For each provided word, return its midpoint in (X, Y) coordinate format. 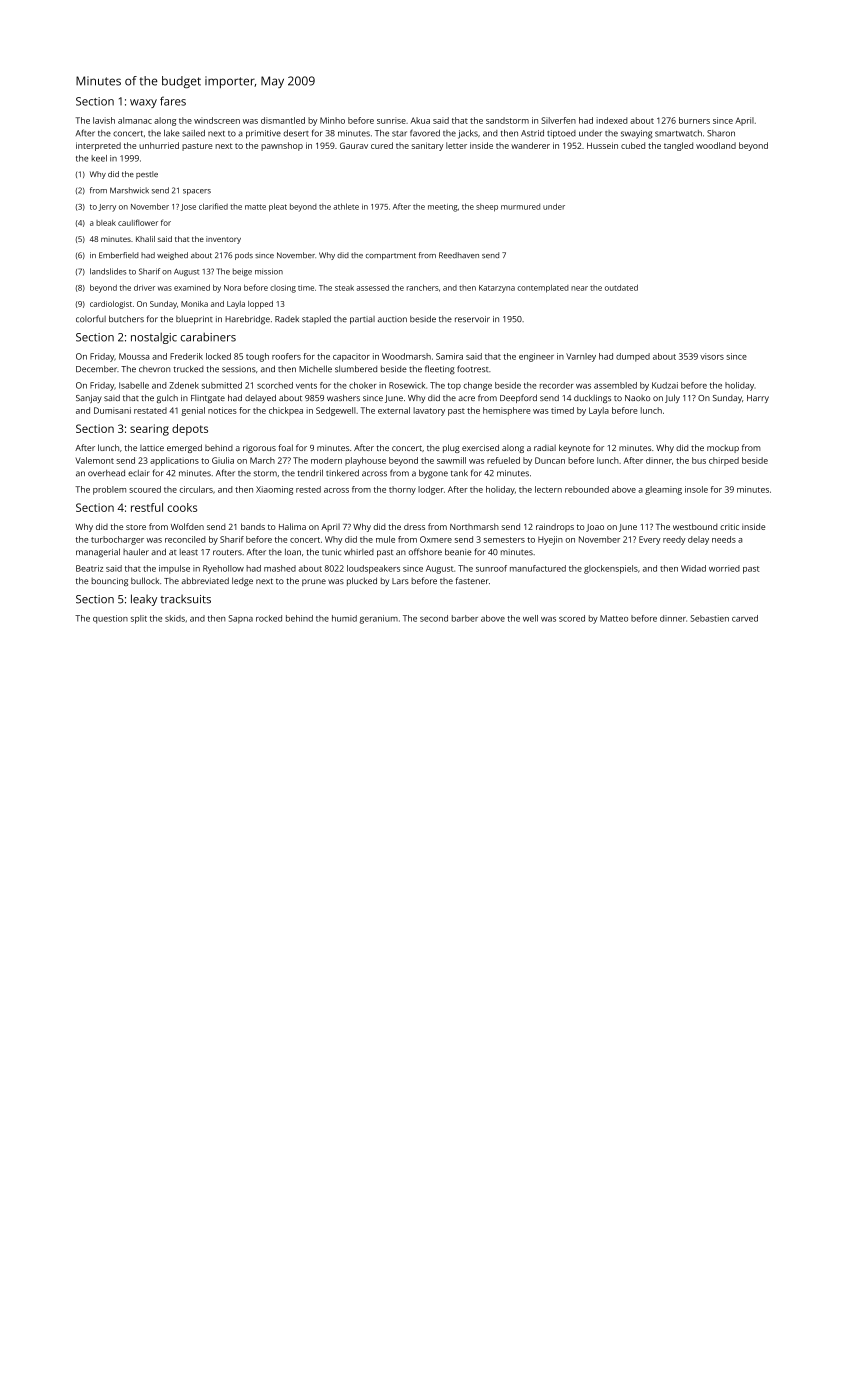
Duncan (550, 460)
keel (99, 158)
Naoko (637, 398)
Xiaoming (274, 490)
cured (382, 145)
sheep (487, 207)
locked (218, 356)
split (139, 619)
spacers (197, 192)
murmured (520, 207)
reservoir (472, 319)
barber (465, 618)
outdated (621, 287)
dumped (633, 357)
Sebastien (709, 618)
